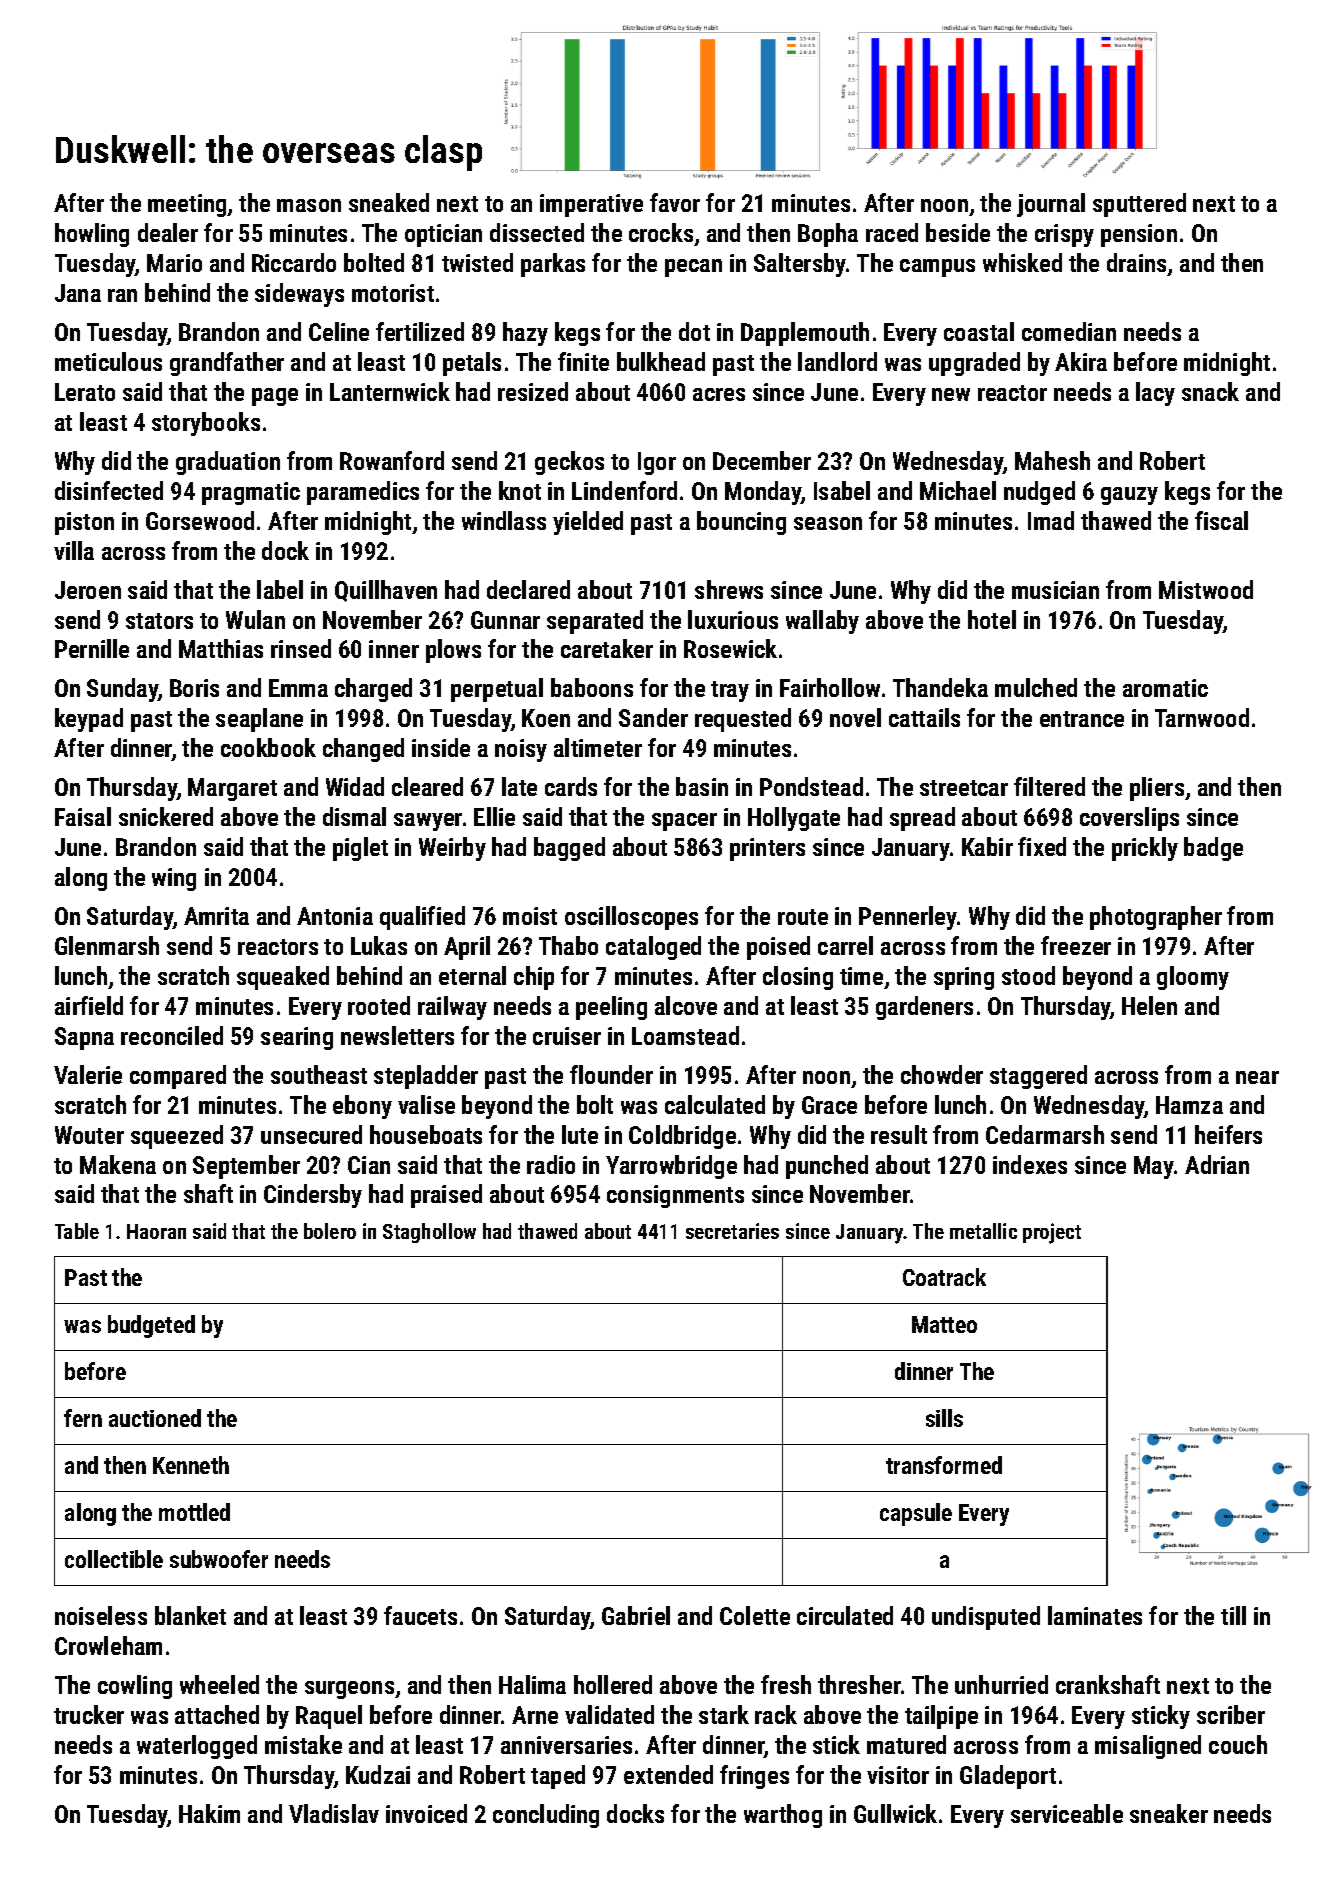  What do you see at coordinates (958, 490) in the document?
I see `Michael` at bounding box center [958, 490].
